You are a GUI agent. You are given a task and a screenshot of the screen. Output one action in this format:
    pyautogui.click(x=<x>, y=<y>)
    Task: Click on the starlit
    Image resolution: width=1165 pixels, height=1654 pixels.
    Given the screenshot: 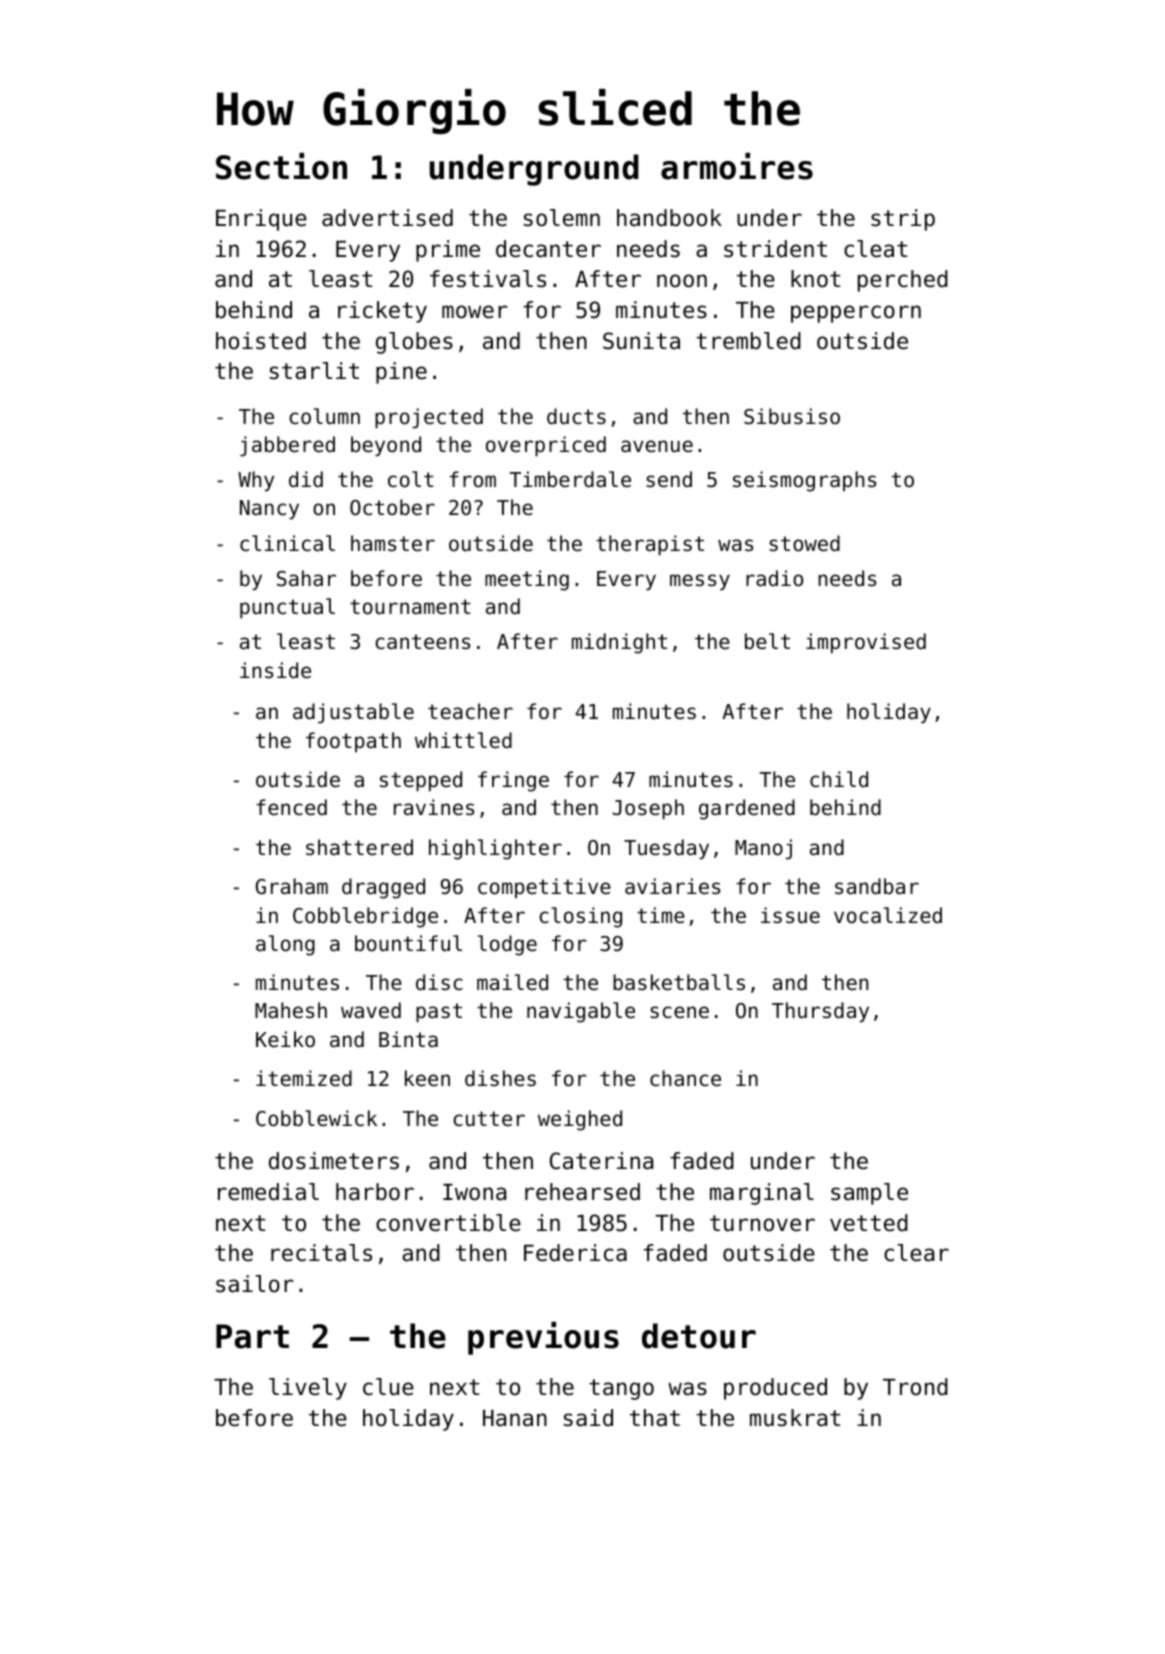 What is the action you would take?
    pyautogui.click(x=314, y=371)
